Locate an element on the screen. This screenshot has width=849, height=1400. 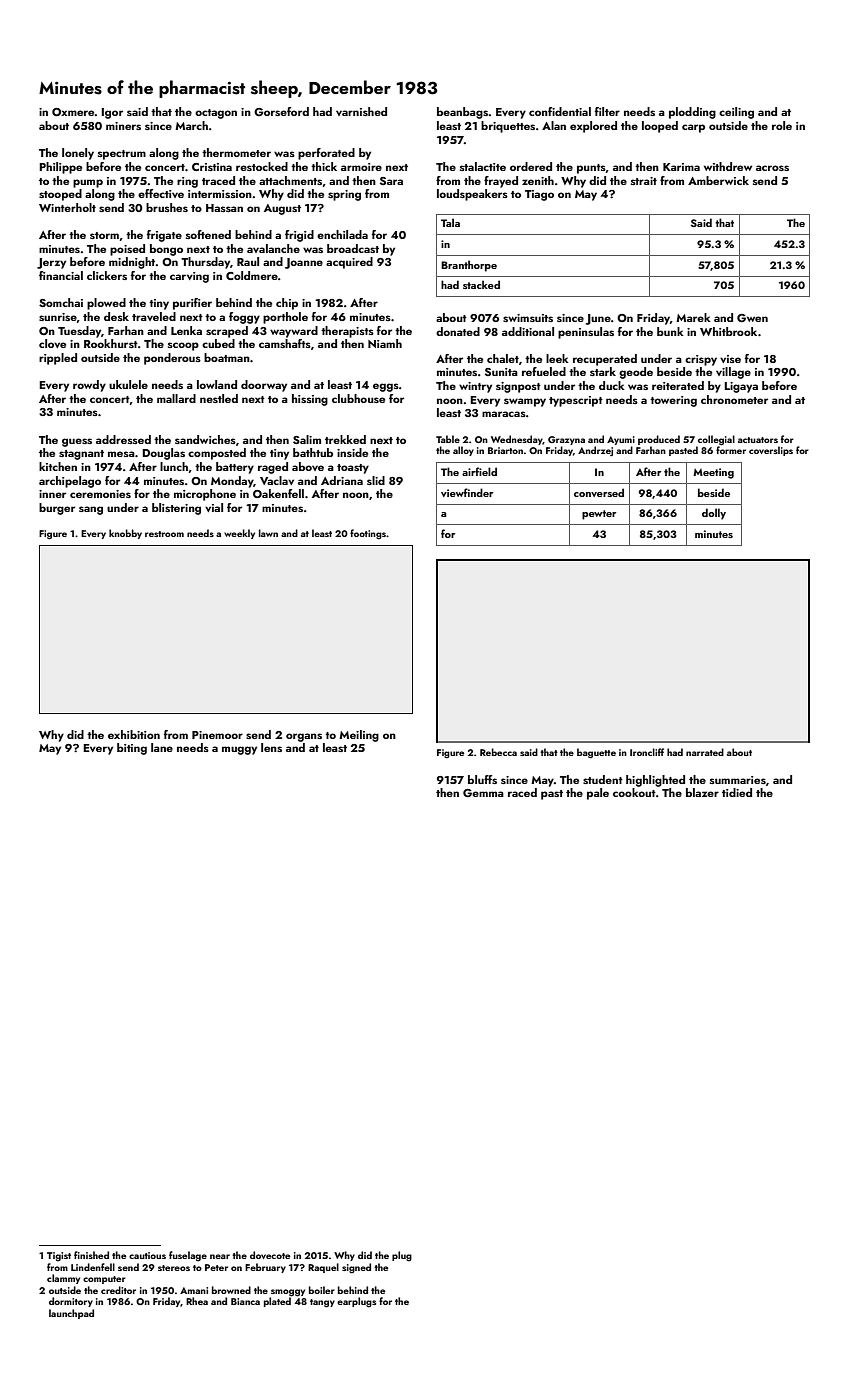
Monday is located at coordinates (232, 482).
